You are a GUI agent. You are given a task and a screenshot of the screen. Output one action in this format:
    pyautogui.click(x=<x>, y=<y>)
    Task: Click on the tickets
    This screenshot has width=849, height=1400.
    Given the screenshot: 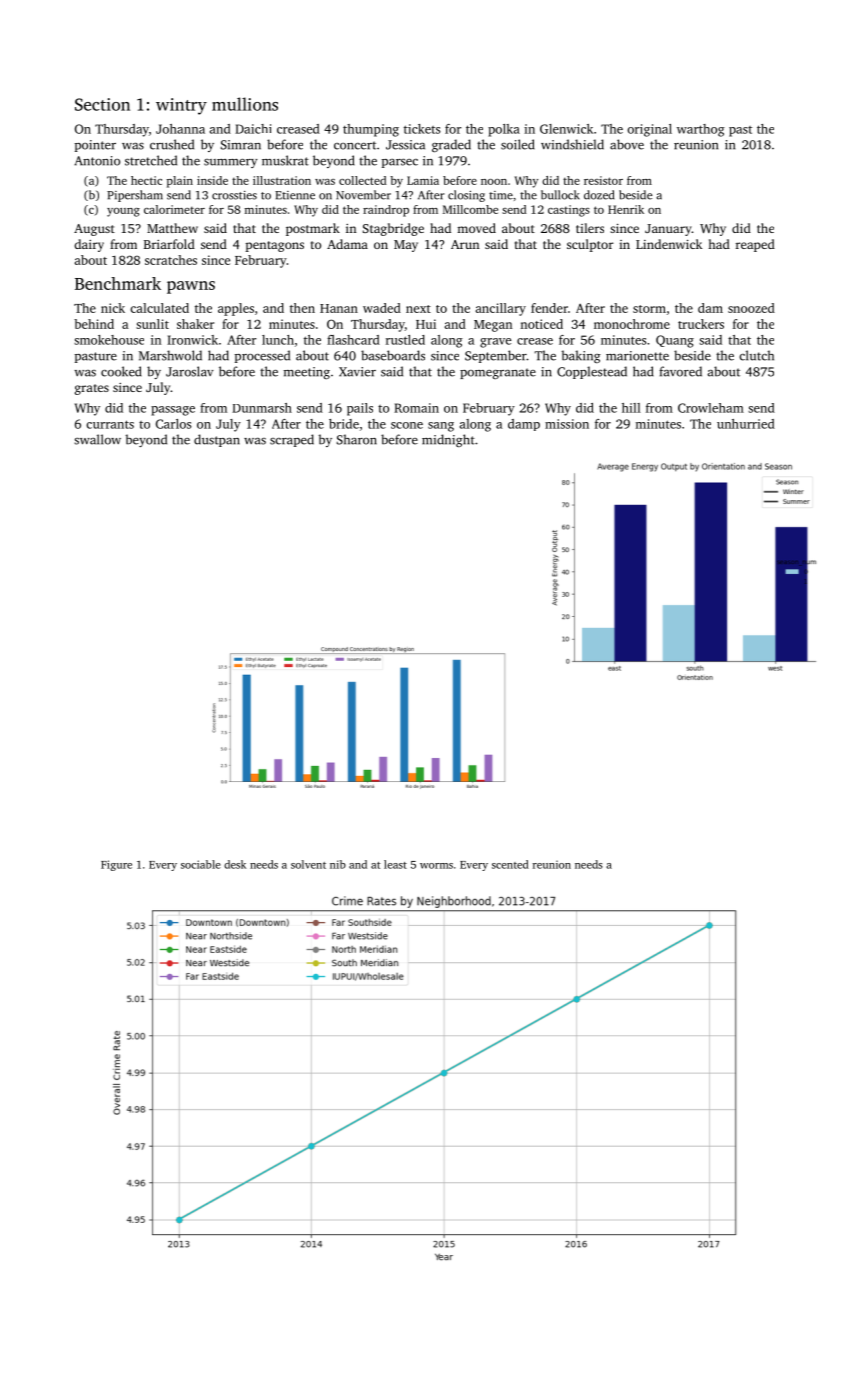 What is the action you would take?
    pyautogui.click(x=422, y=129)
